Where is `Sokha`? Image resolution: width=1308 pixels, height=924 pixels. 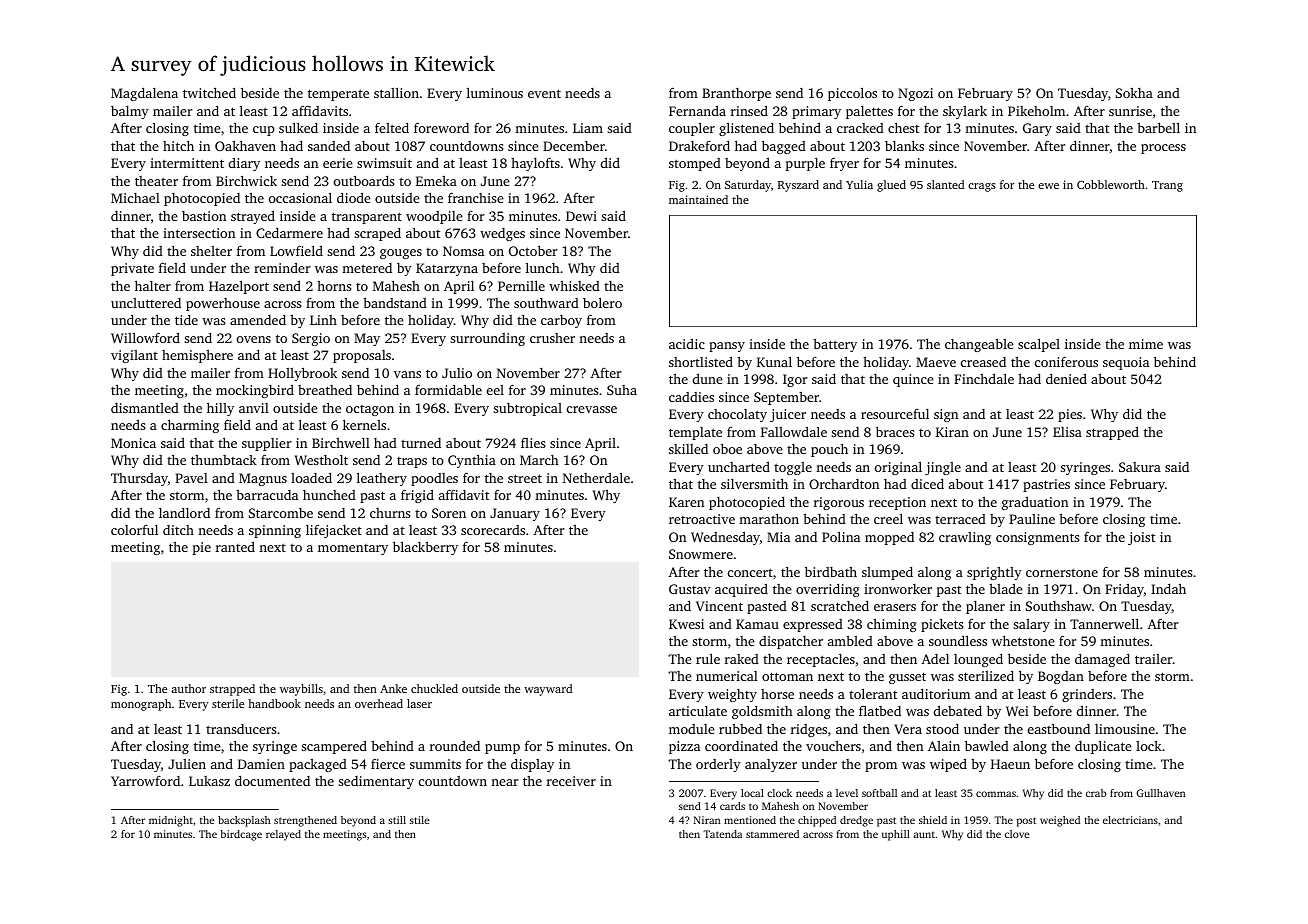 Sokha is located at coordinates (1134, 93).
